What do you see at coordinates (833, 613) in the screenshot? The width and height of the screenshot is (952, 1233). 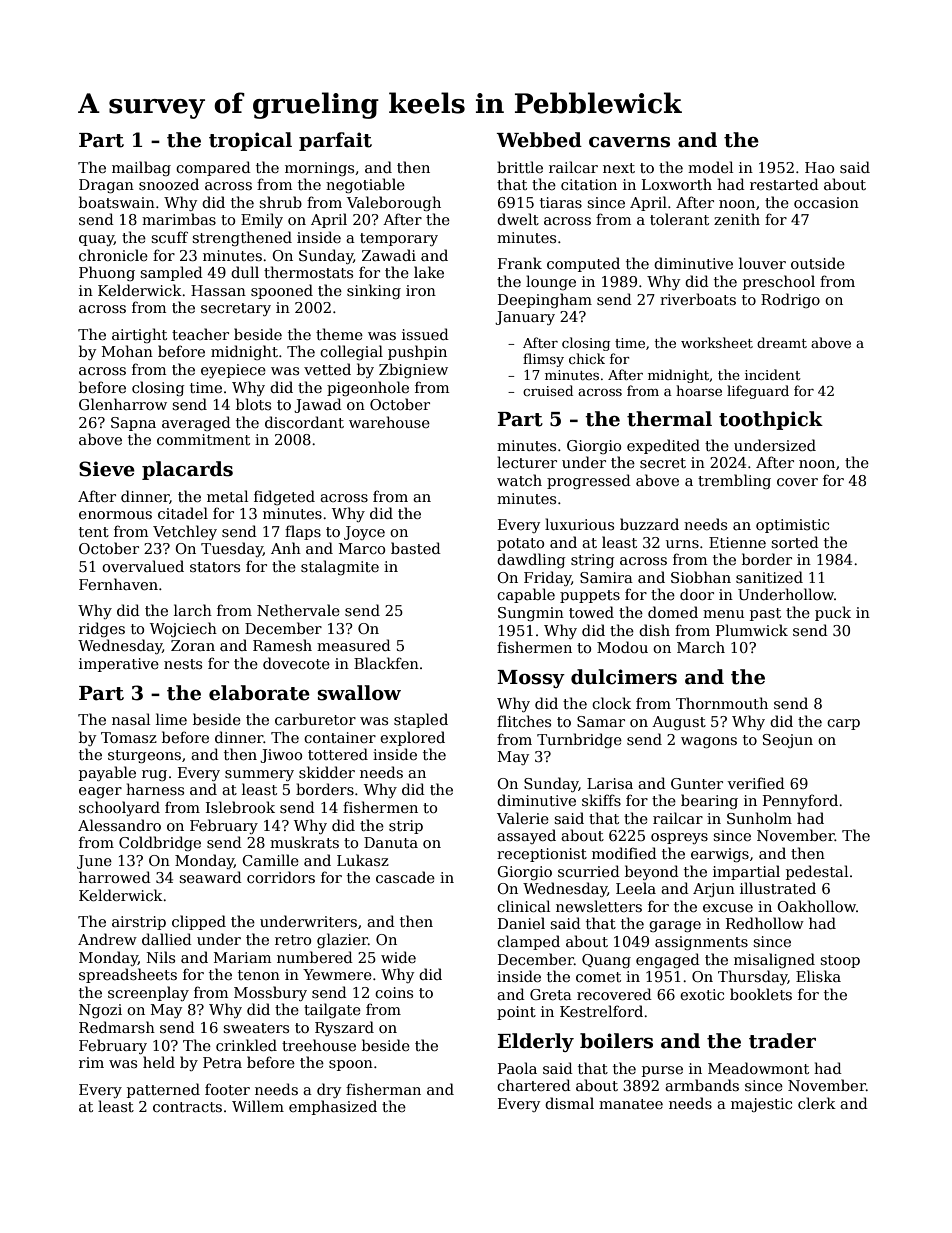 I see `puck` at bounding box center [833, 613].
